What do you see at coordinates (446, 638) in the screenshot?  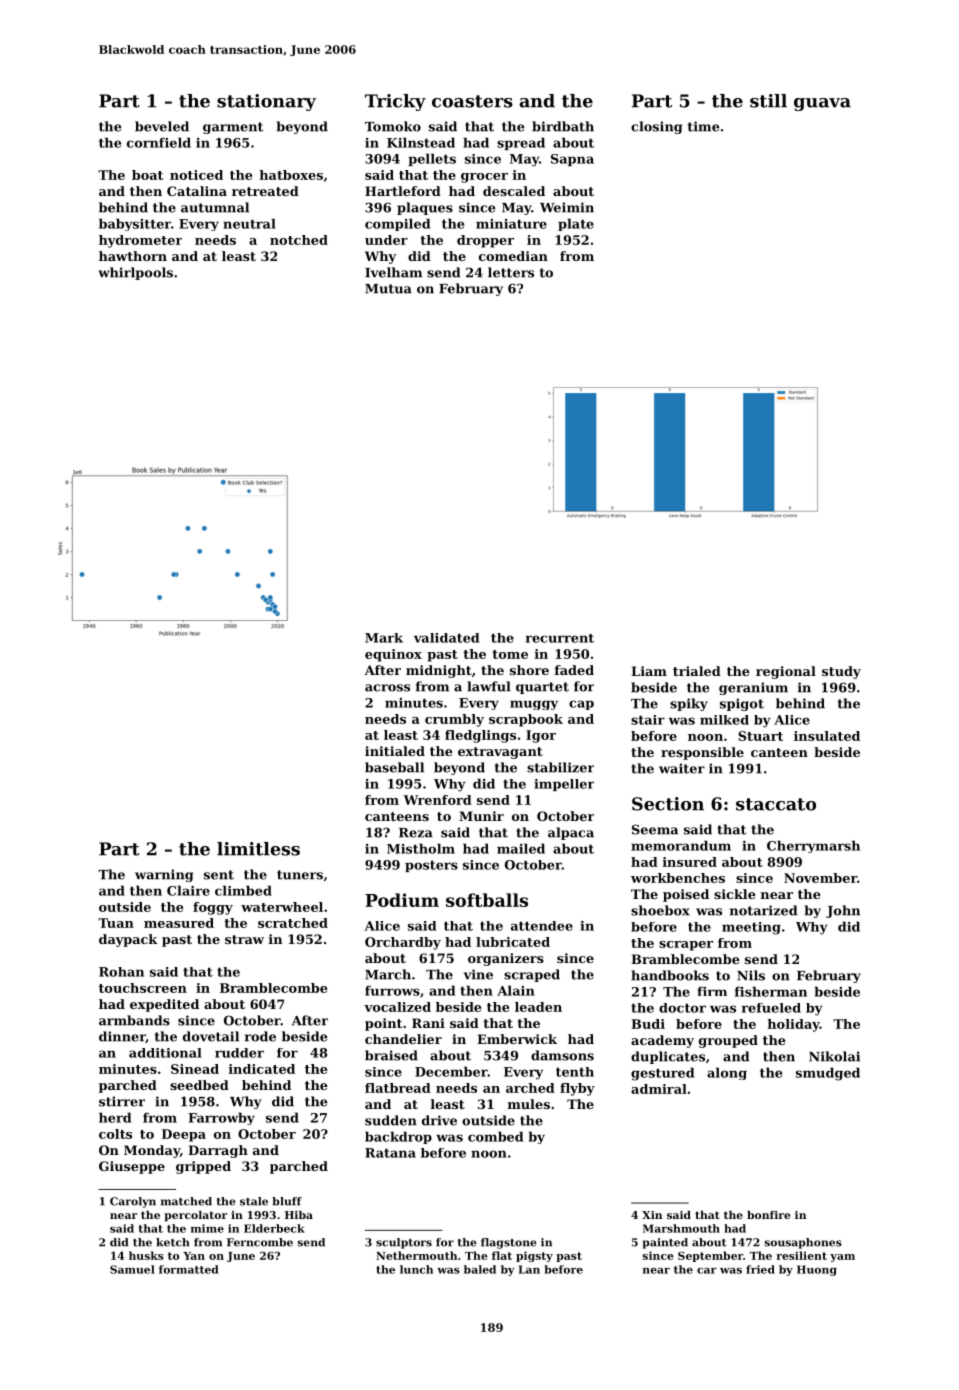 I see `validated` at bounding box center [446, 638].
